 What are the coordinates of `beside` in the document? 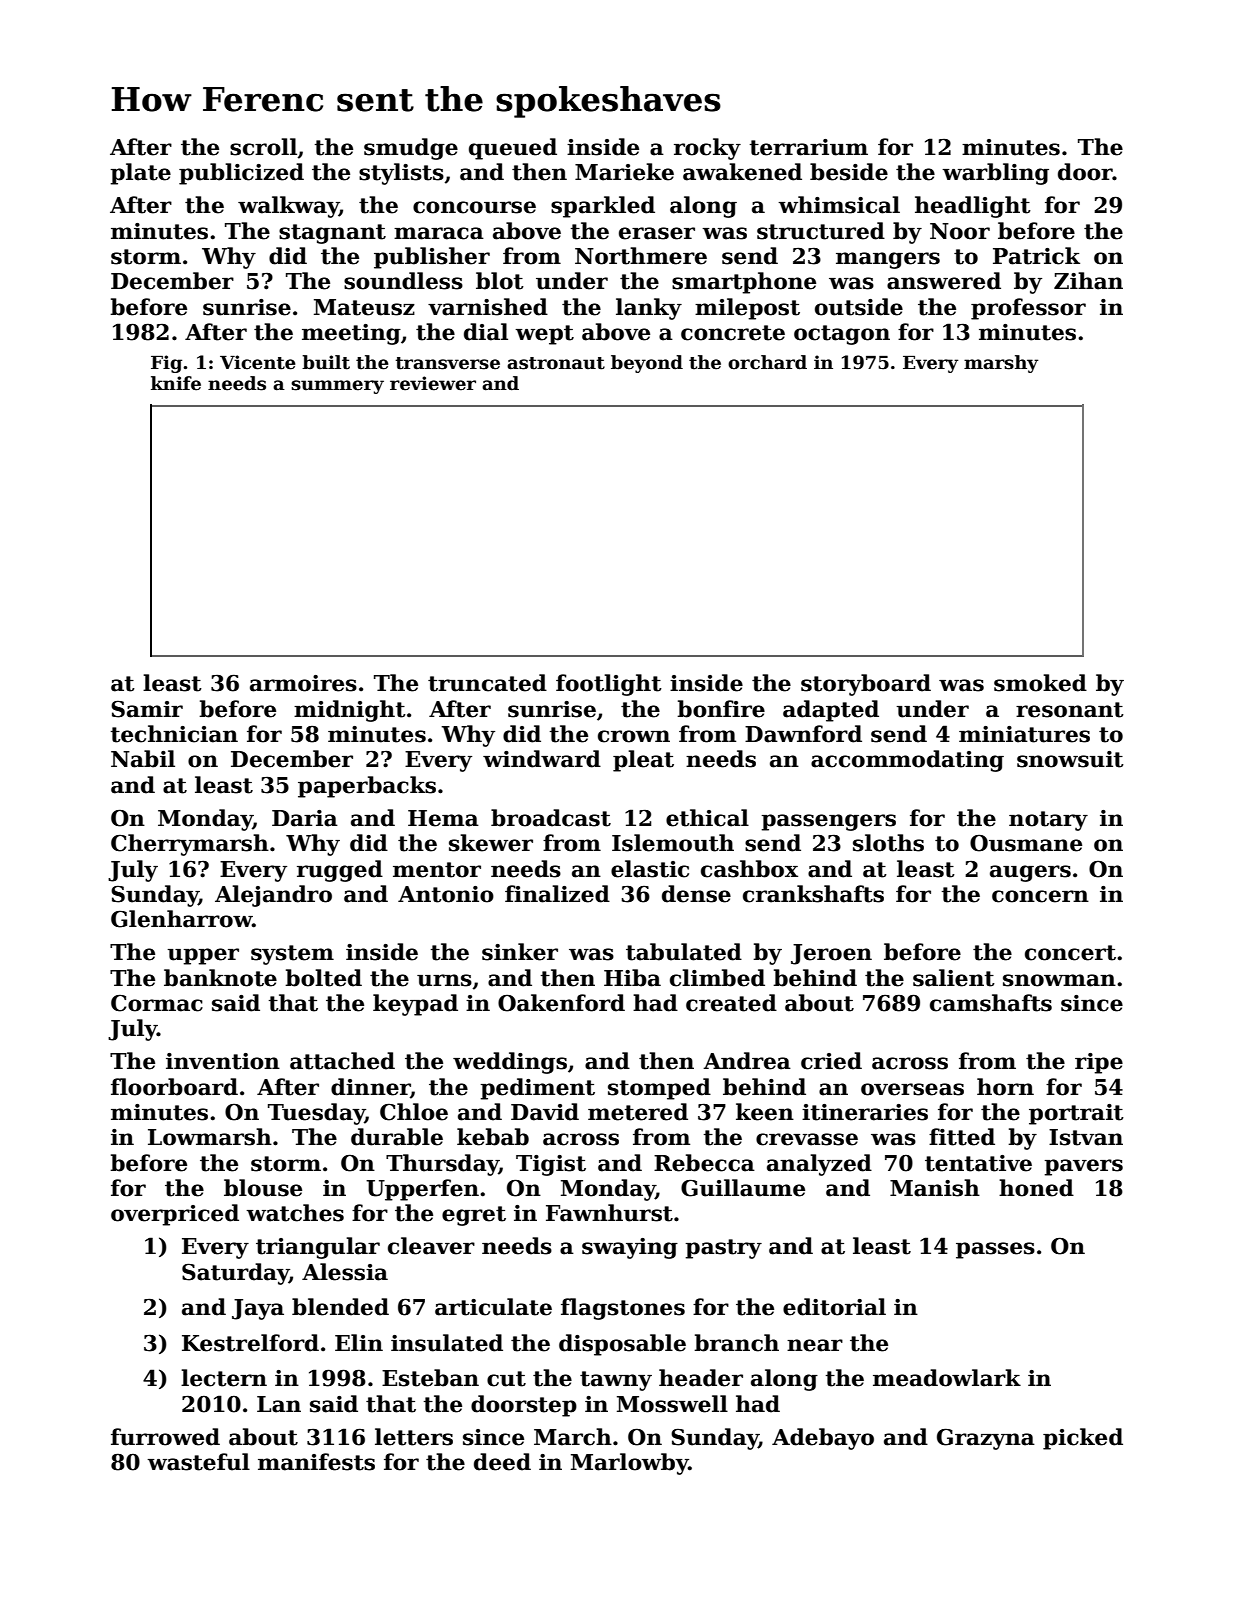 It's located at (849, 172).
